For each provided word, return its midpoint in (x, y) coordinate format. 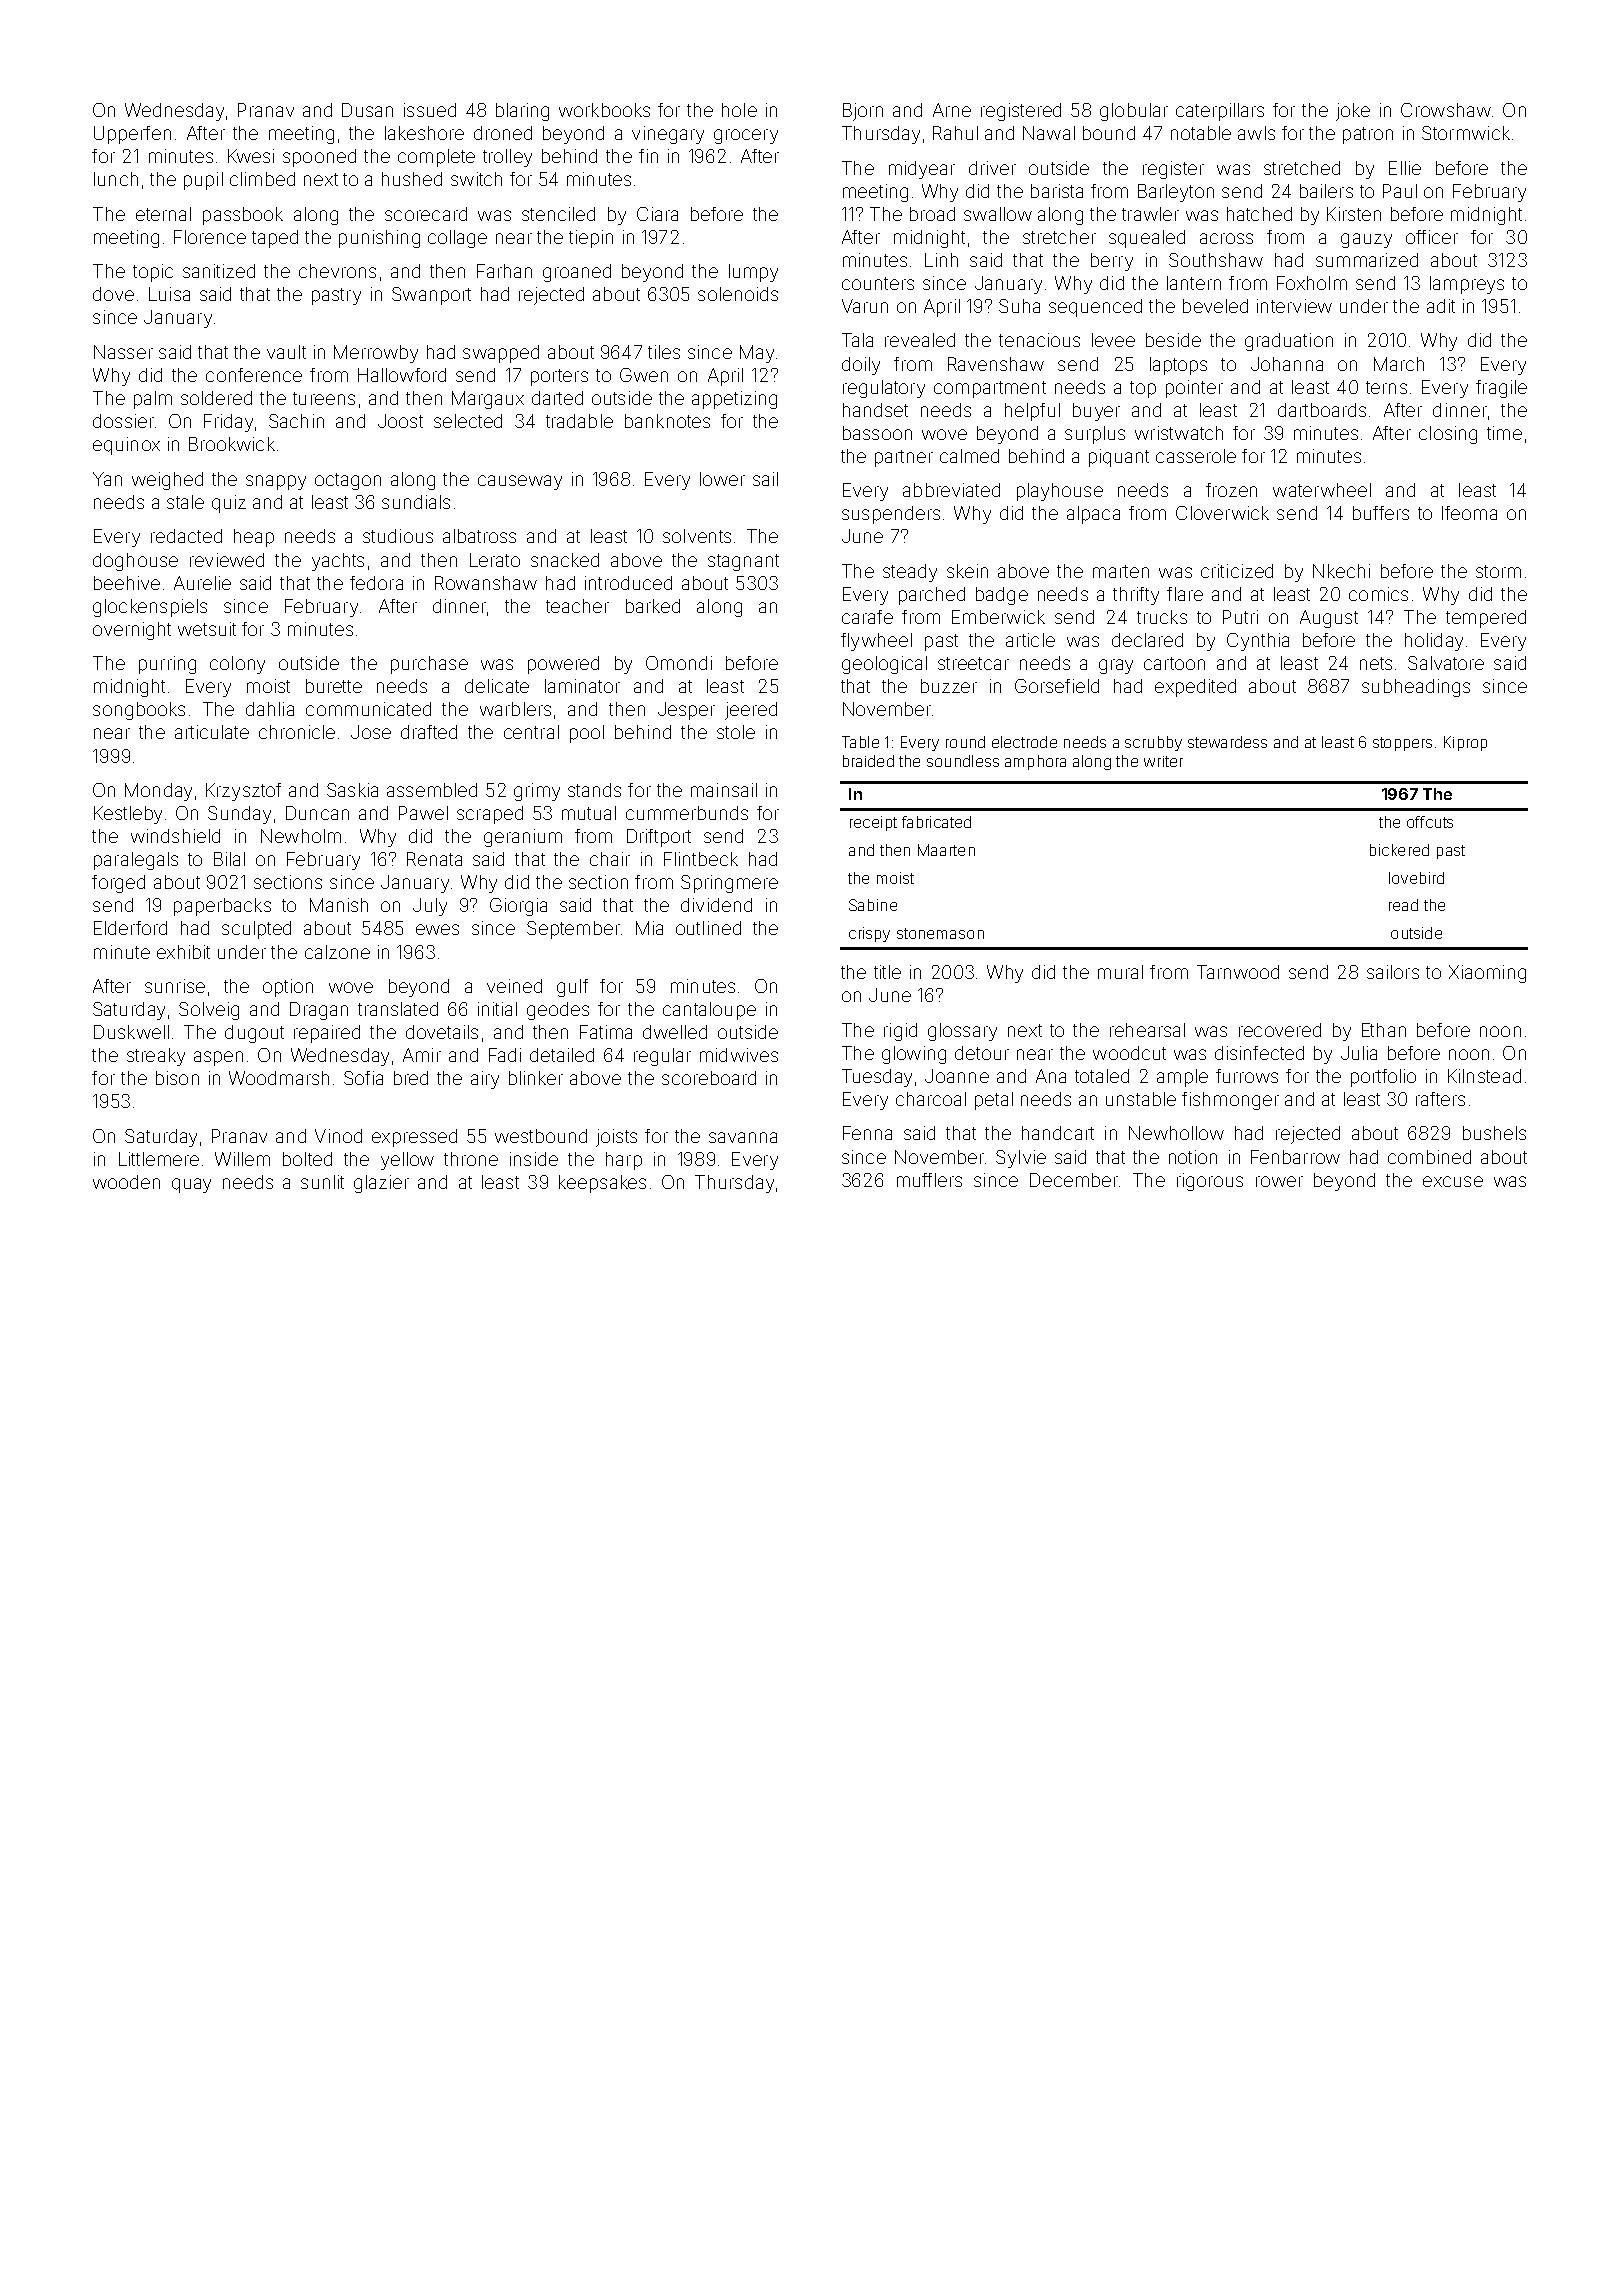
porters (559, 377)
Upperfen (132, 135)
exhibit (183, 952)
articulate (212, 732)
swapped (501, 354)
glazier (381, 1184)
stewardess (1227, 742)
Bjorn (863, 112)
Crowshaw (1446, 110)
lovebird (1416, 878)
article (1030, 640)
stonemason (940, 933)
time (1504, 433)
